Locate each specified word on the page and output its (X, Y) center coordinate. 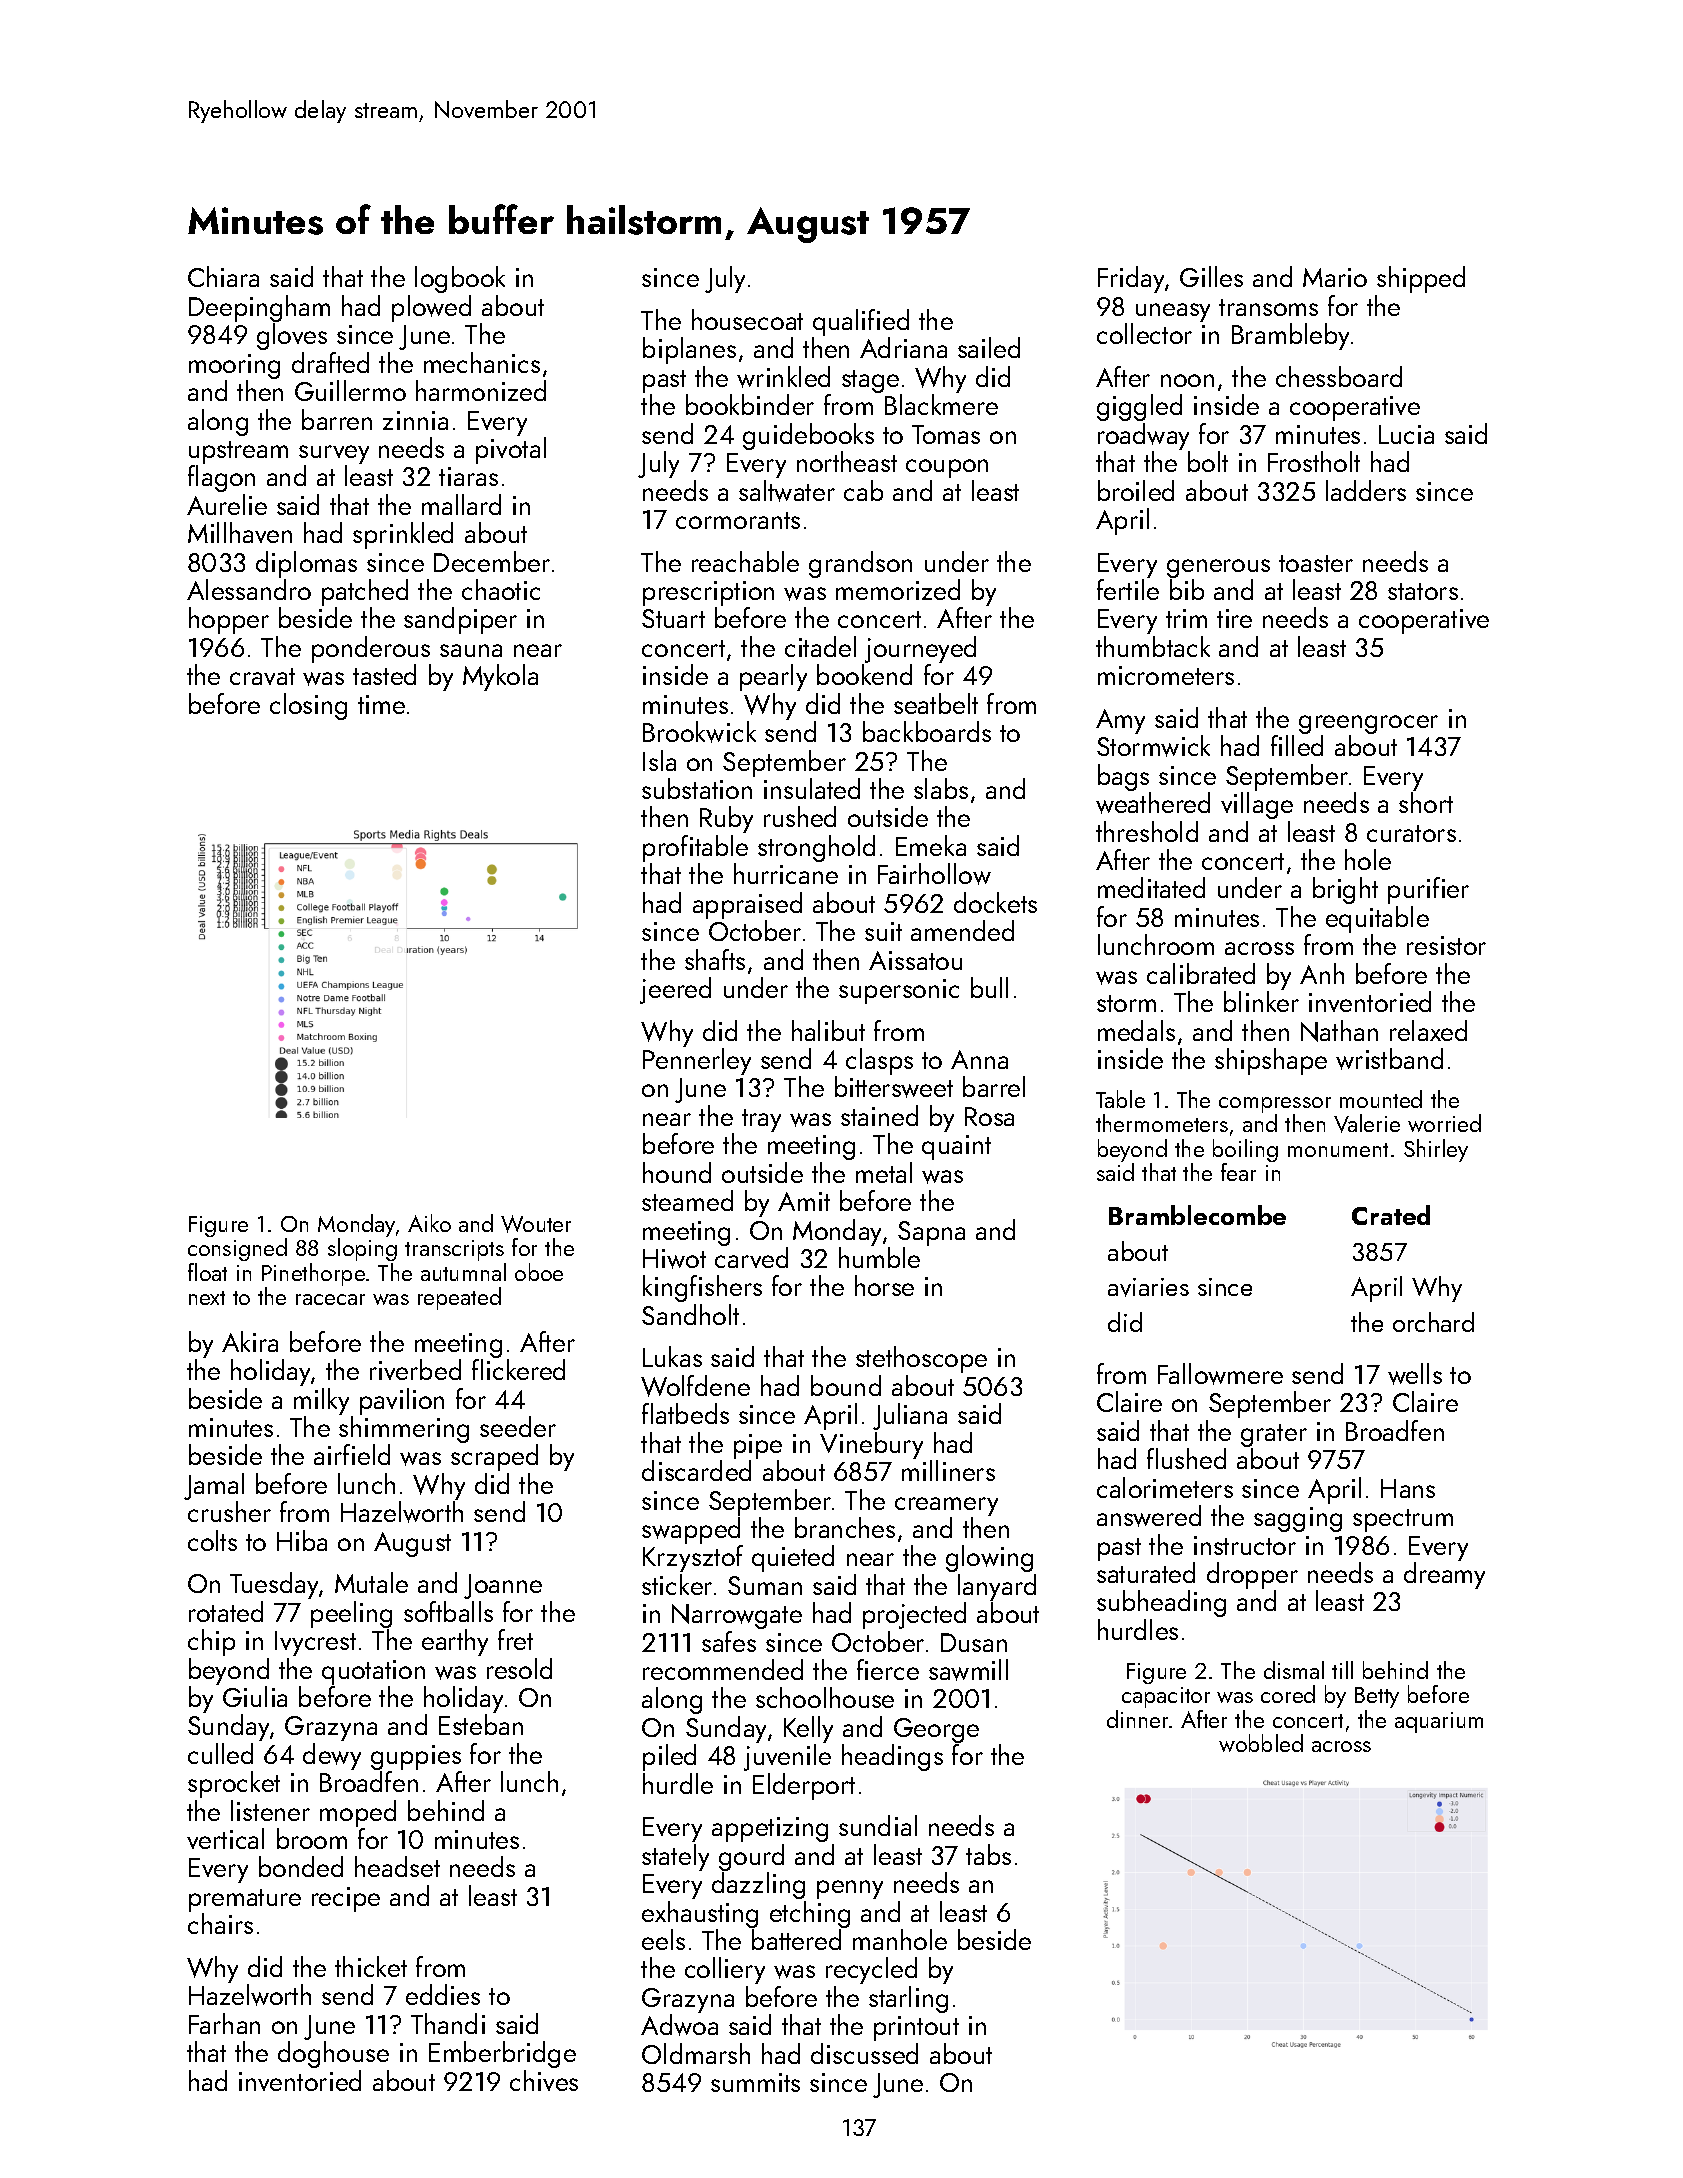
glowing (989, 1558)
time (381, 704)
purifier (1428, 890)
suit (883, 931)
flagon (221, 478)
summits (755, 2082)
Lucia (1406, 434)
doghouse (333, 2054)
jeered (675, 990)
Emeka (931, 845)
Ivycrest (315, 1643)
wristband (1389, 1059)
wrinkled (783, 377)
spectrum (1403, 1520)
